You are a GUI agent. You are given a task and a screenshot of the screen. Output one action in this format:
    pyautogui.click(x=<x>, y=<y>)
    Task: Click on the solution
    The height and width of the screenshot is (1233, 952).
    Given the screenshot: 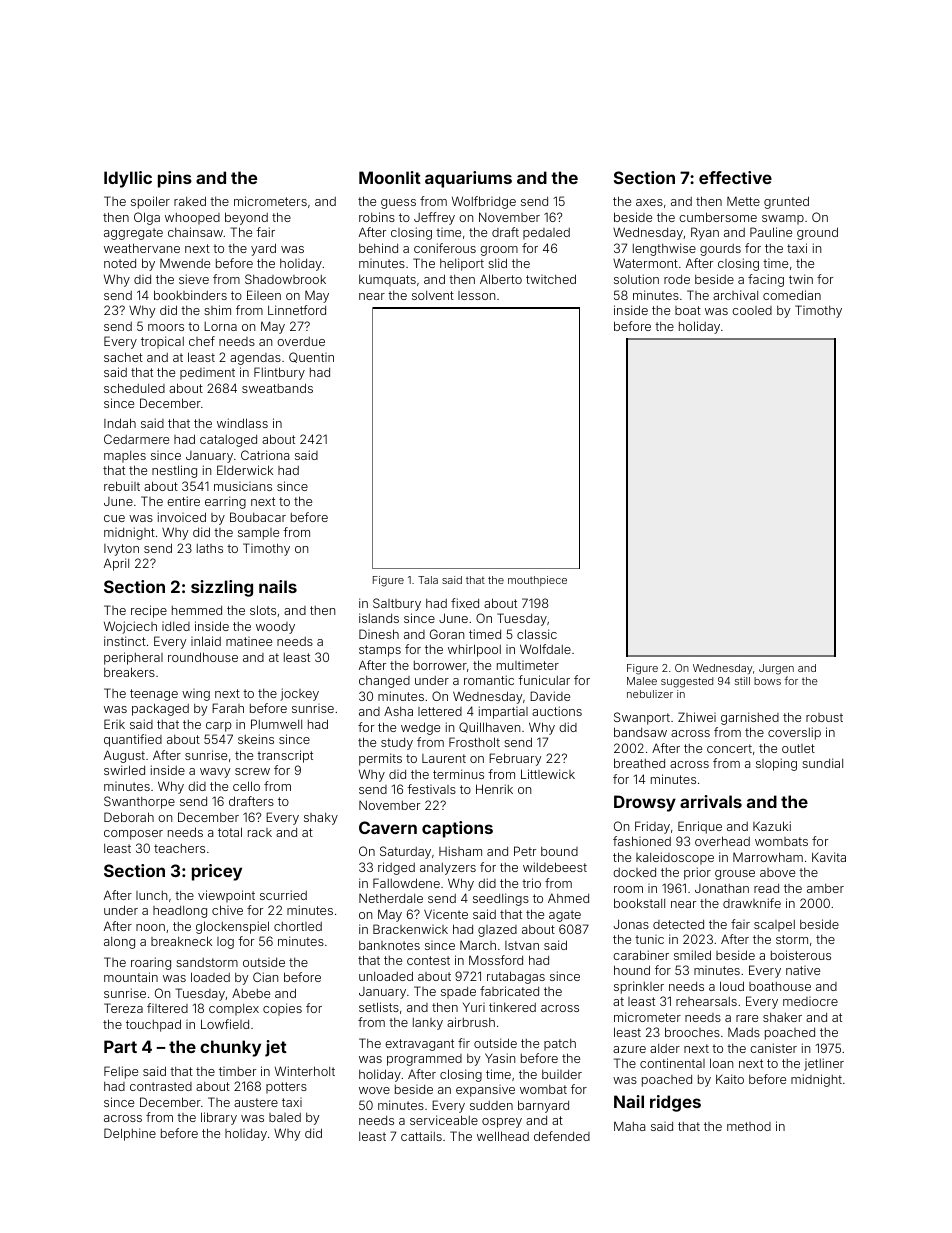 What is the action you would take?
    pyautogui.click(x=636, y=279)
